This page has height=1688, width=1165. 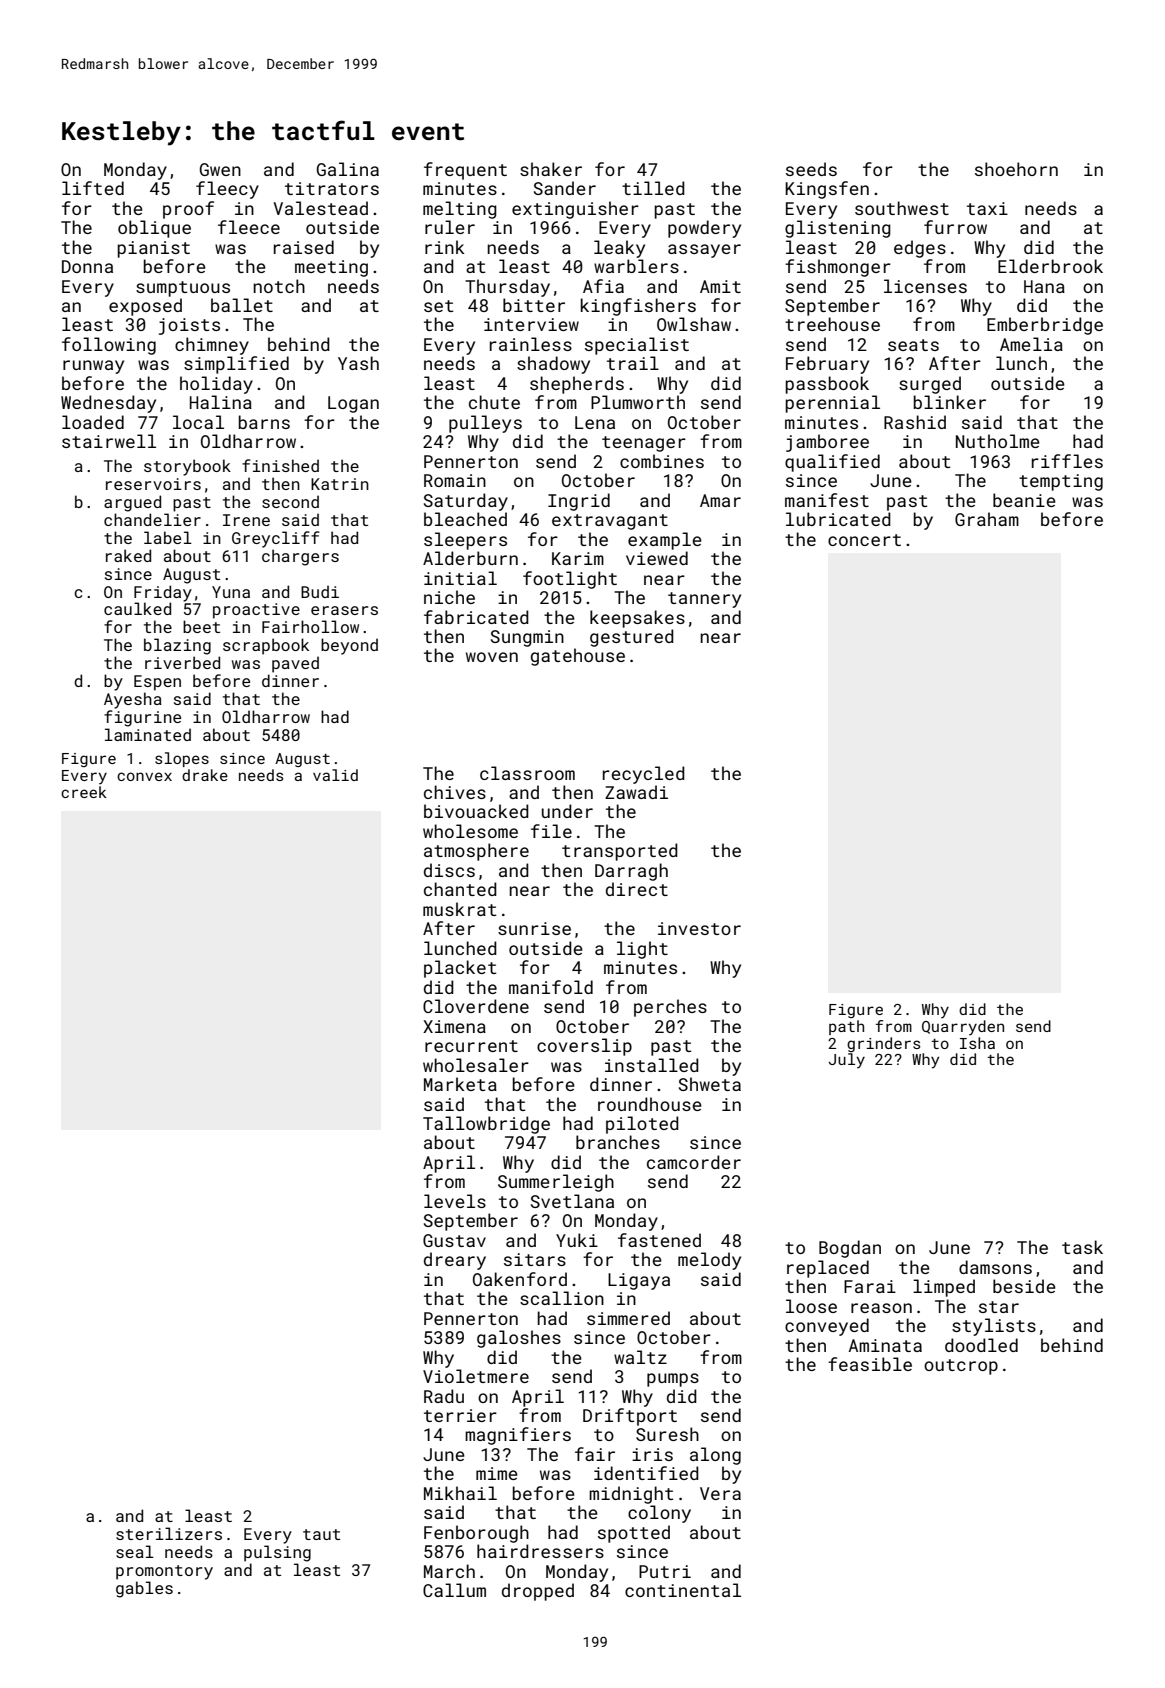 I want to click on gables, so click(x=144, y=1589).
